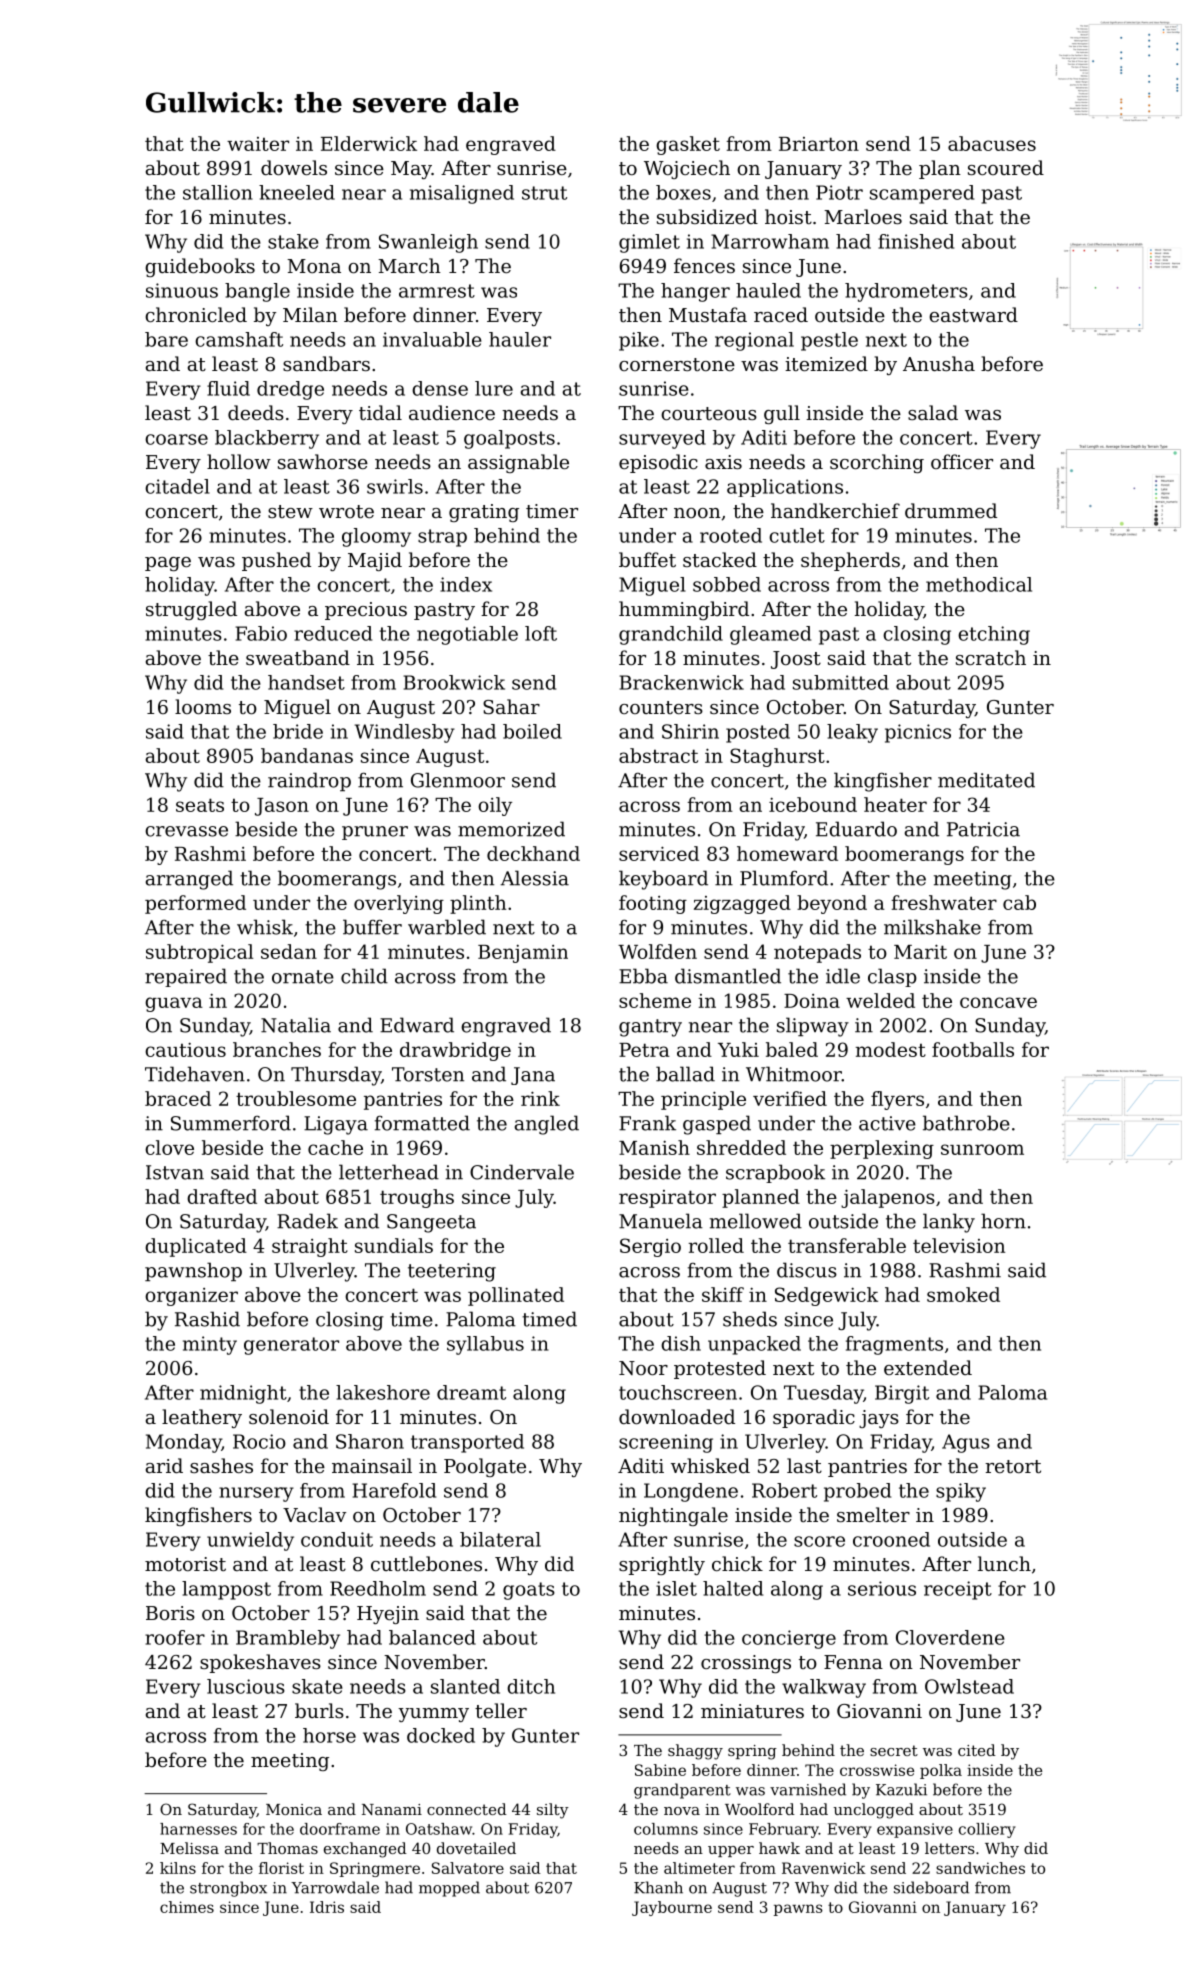 The width and height of the screenshot is (1201, 1978). What do you see at coordinates (986, 780) in the screenshot?
I see `meditated` at bounding box center [986, 780].
